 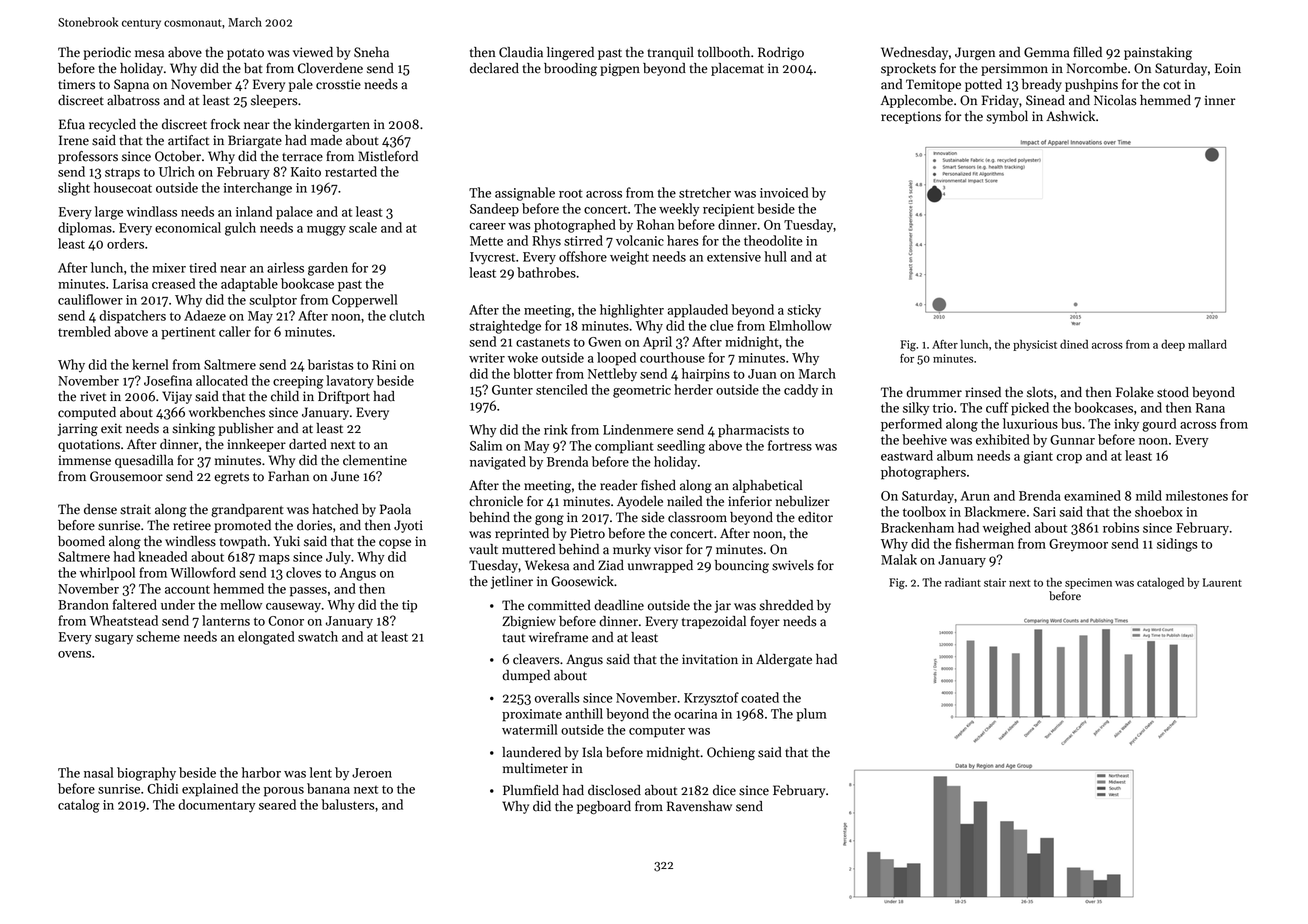 I want to click on egrets, so click(x=231, y=478).
